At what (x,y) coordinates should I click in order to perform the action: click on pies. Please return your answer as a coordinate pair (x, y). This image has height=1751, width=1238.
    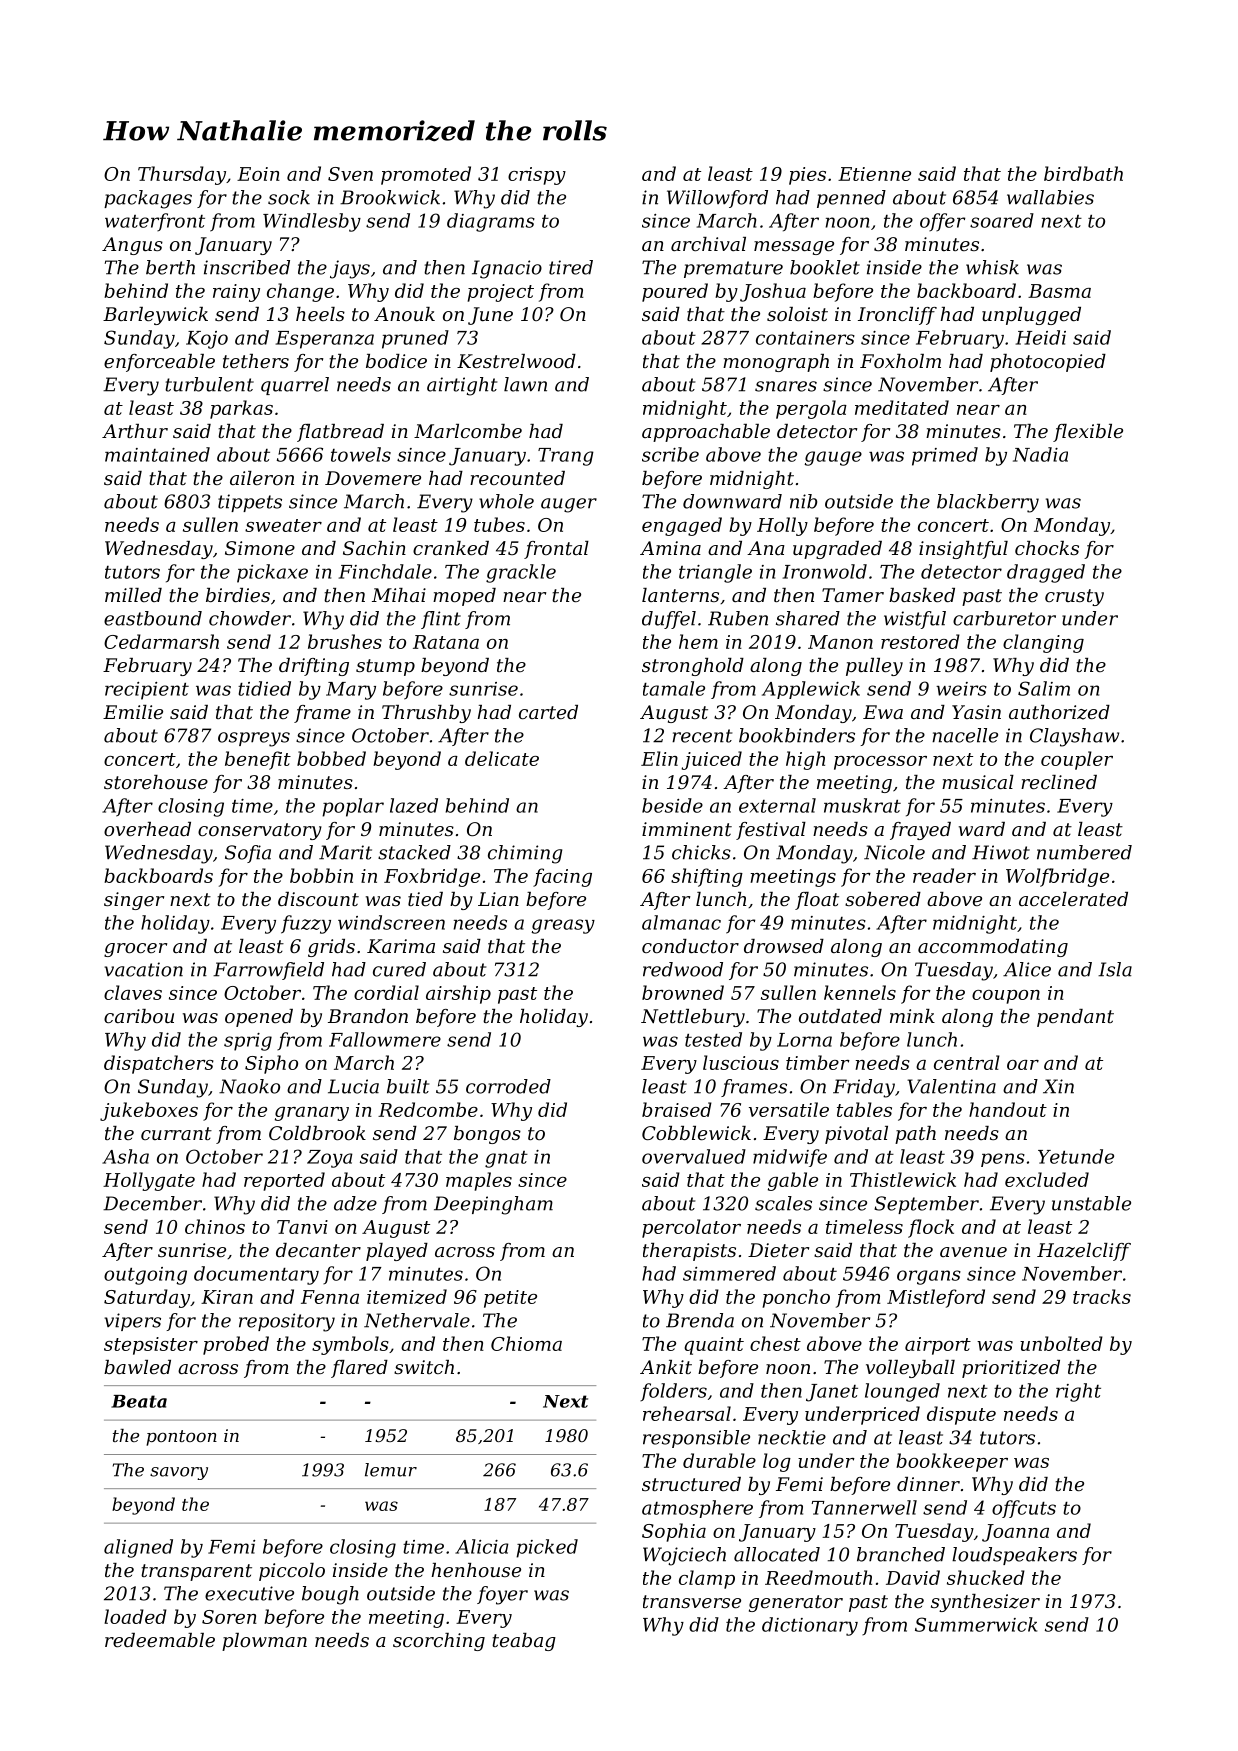
    Looking at the image, I should click on (807, 176).
